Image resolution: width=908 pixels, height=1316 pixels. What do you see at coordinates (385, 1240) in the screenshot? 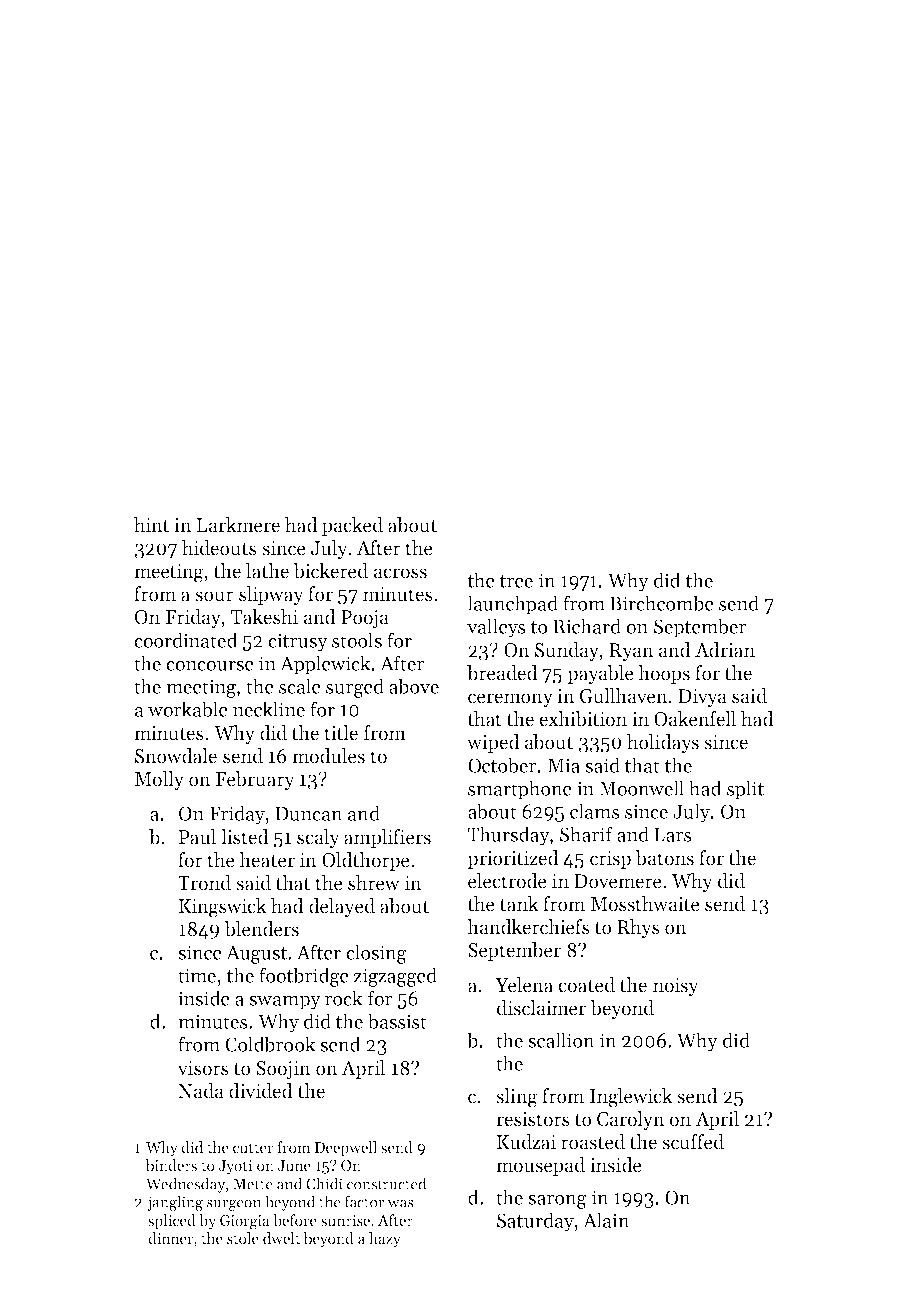
I see `hazy` at bounding box center [385, 1240].
